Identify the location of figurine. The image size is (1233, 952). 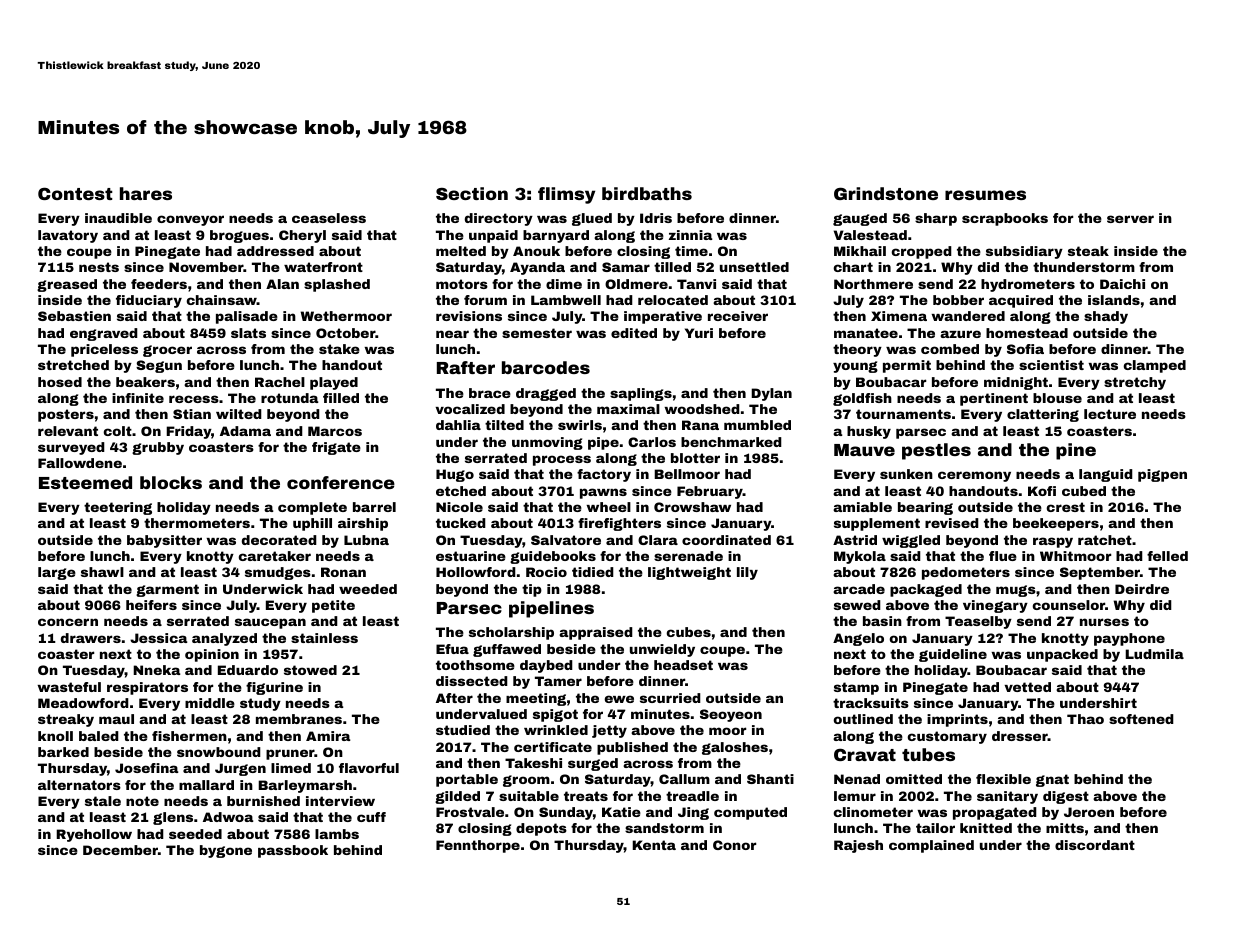
(274, 688).
